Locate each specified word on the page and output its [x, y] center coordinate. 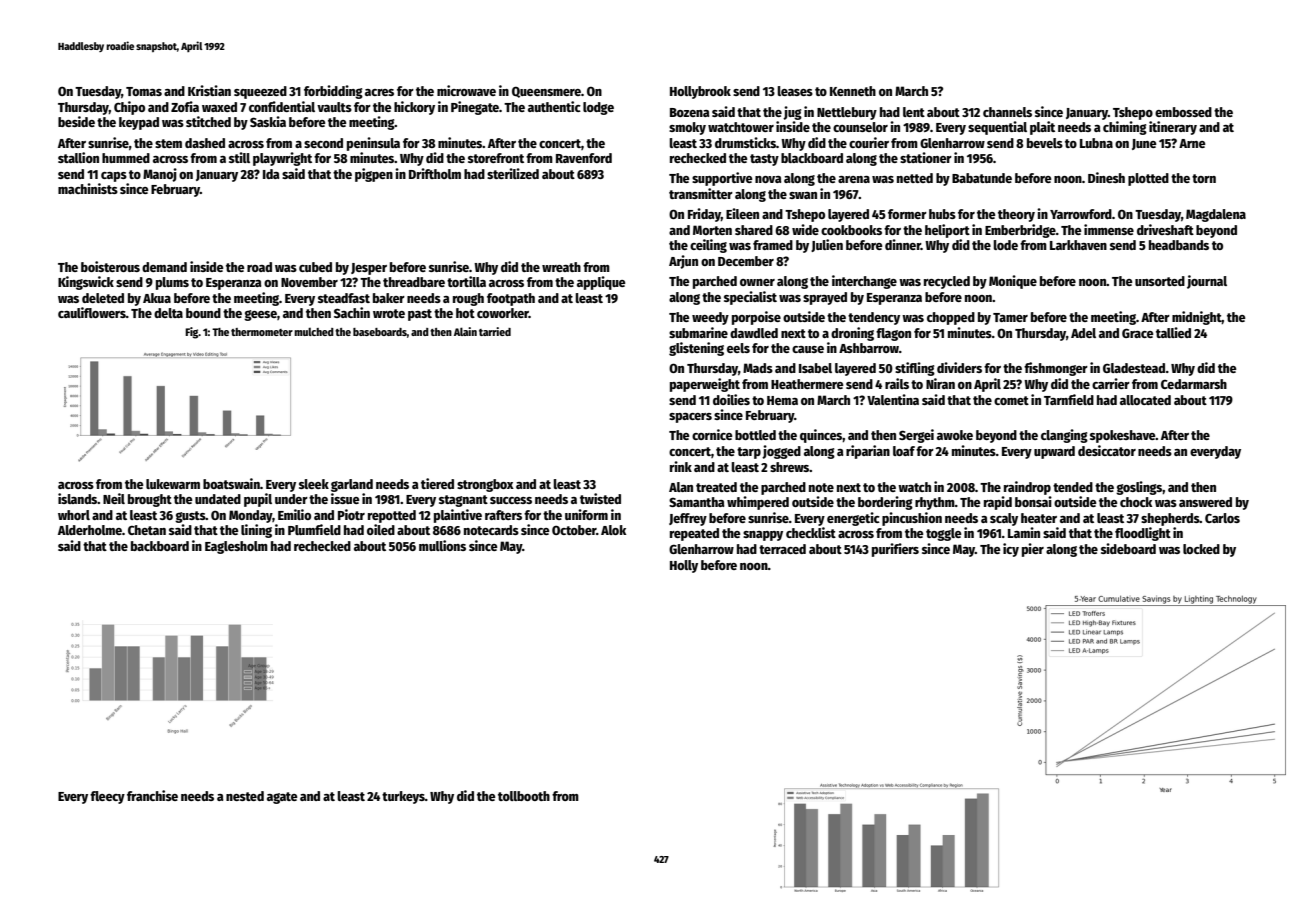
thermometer [262, 332]
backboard [160, 546]
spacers [690, 418]
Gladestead [1134, 368]
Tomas [144, 91]
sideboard [1128, 548]
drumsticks [745, 142]
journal [1207, 282]
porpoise [756, 318]
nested [245, 796]
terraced [782, 549]
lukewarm [173, 484]
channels [1007, 112]
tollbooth [524, 796]
